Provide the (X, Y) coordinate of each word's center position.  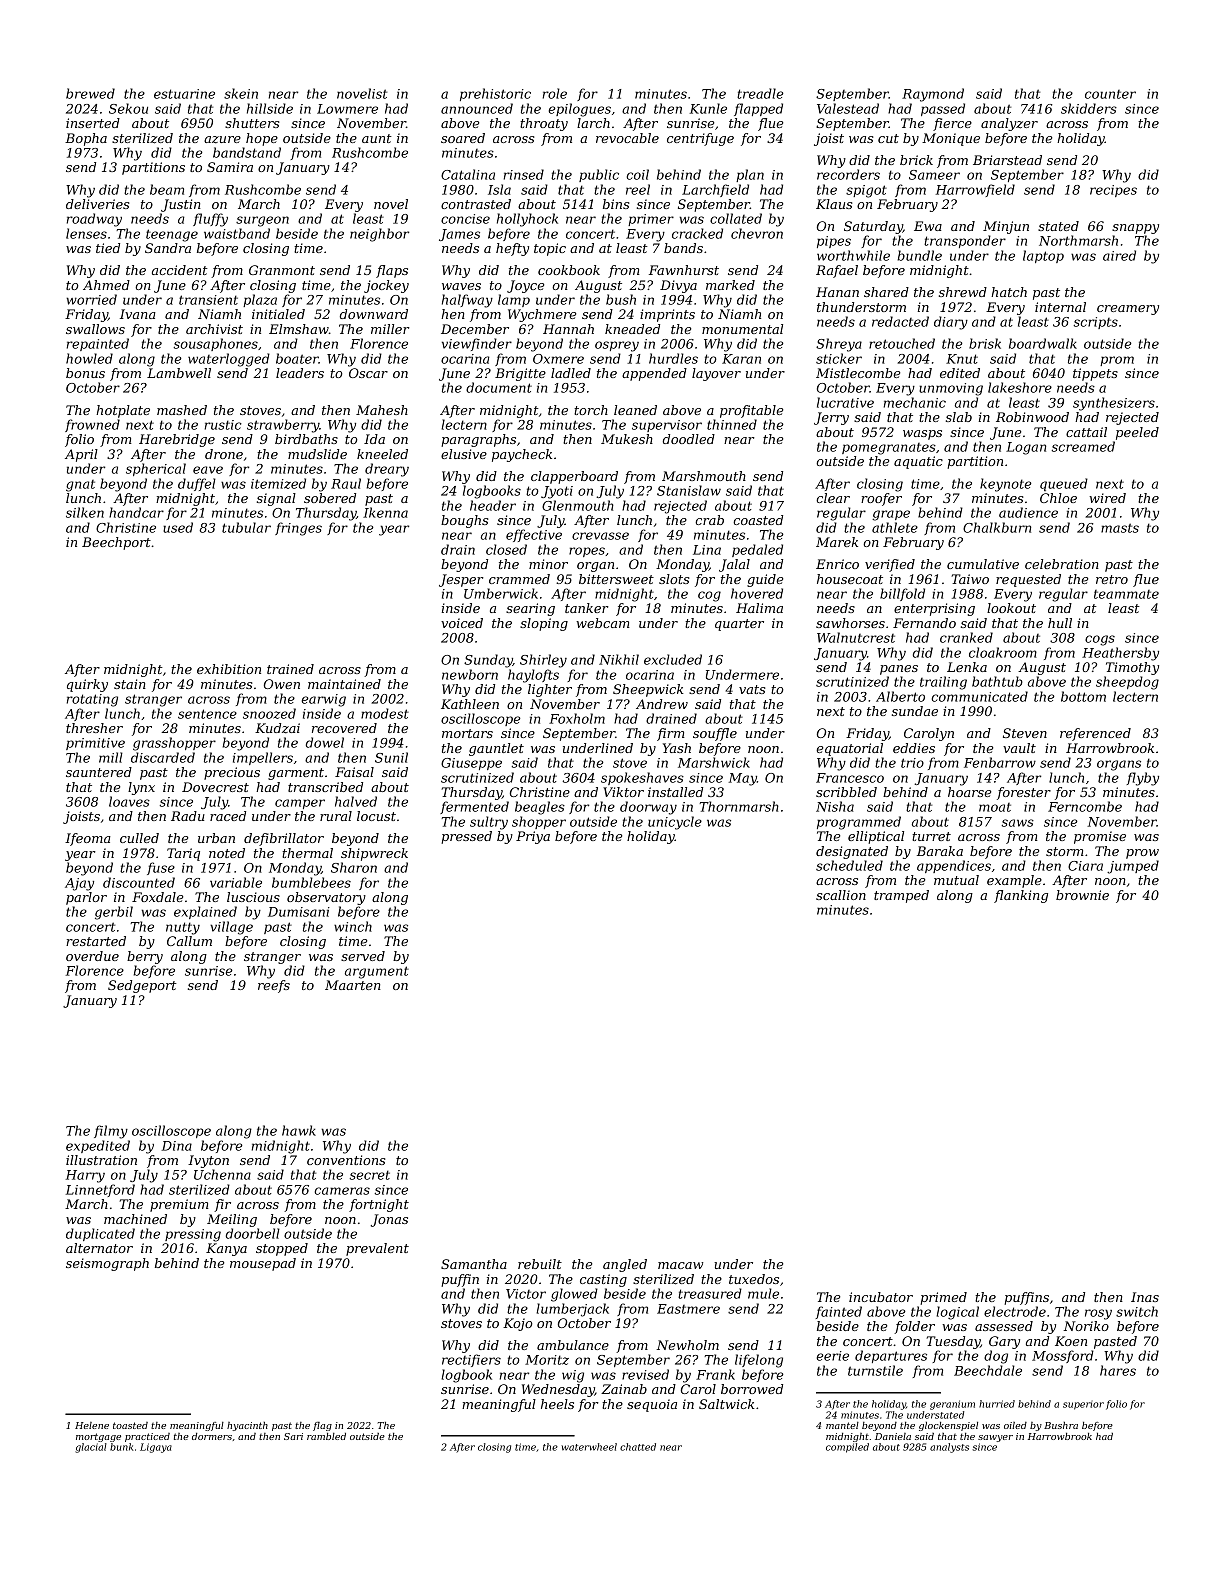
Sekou (128, 108)
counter (1110, 94)
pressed (466, 837)
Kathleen (470, 704)
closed (506, 549)
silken (85, 512)
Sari (293, 1436)
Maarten (353, 985)
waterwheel (589, 1447)
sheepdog (1127, 683)
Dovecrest (215, 787)
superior (1083, 1405)
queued (1064, 484)
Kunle (708, 108)
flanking (1021, 896)
